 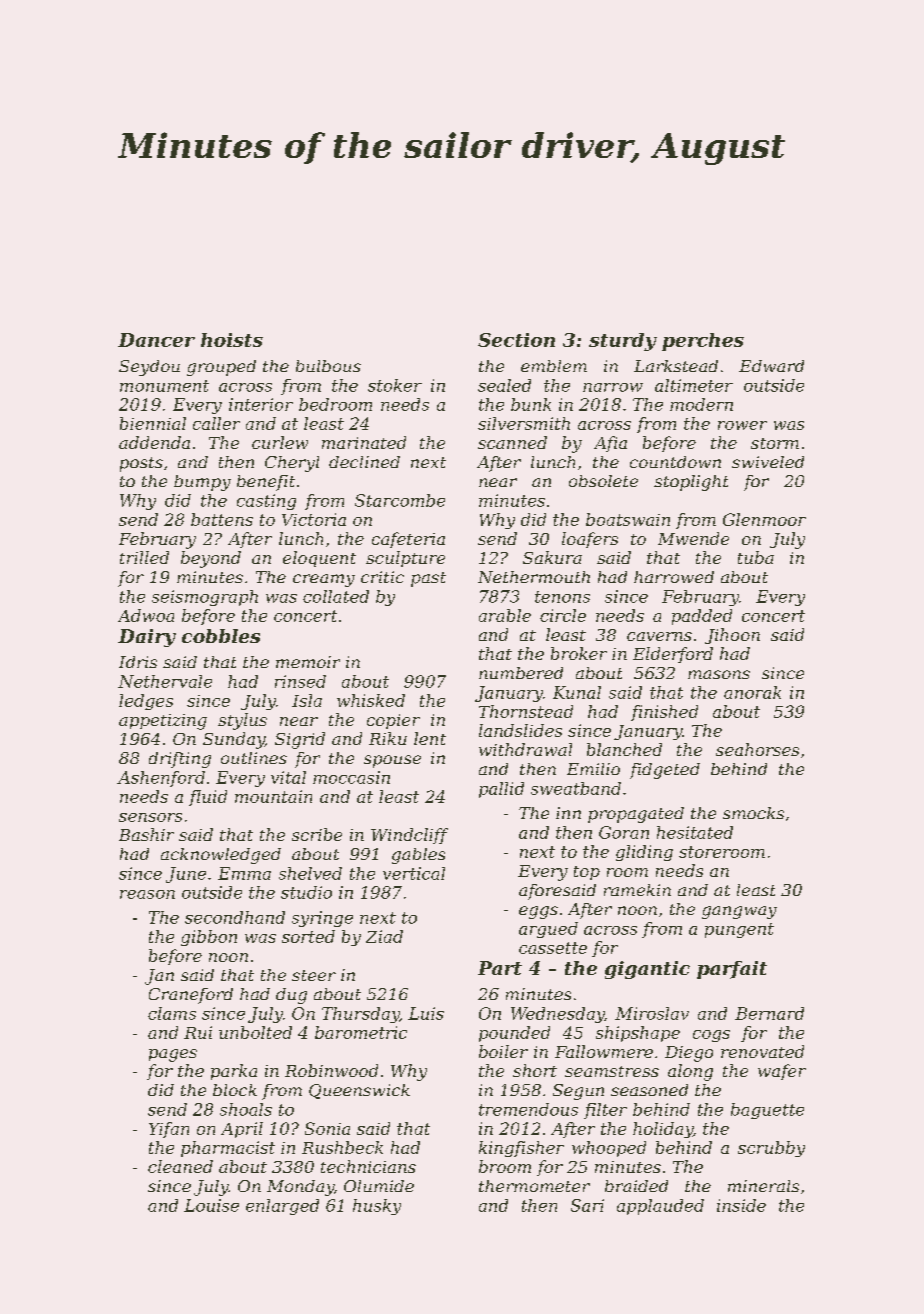 I want to click on trilled, so click(x=144, y=557).
